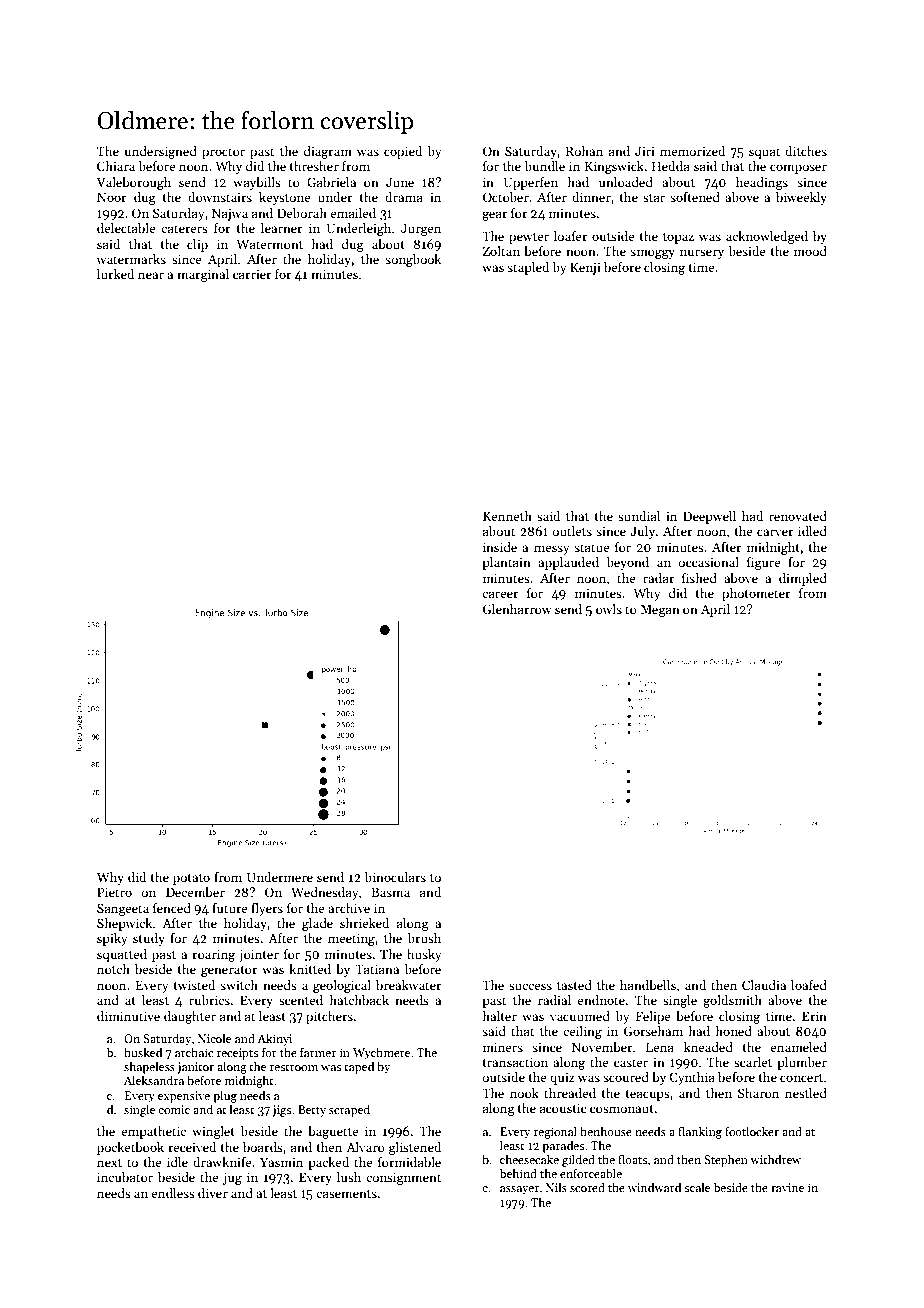  I want to click on success, so click(530, 986).
